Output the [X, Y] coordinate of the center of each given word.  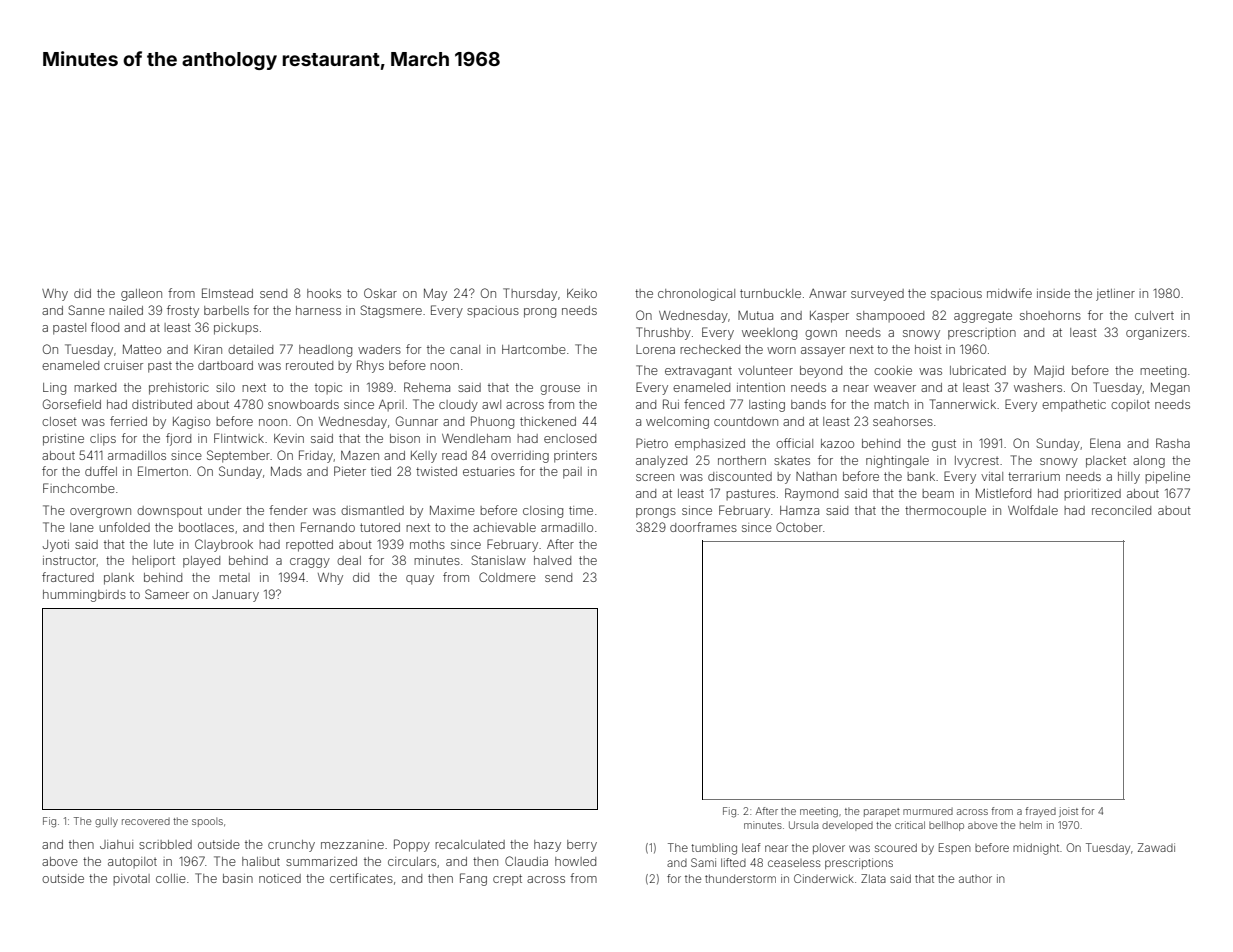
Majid [1049, 372]
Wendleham [476, 438]
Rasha [1173, 443]
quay [420, 580]
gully [106, 822]
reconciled [1121, 510]
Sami [703, 862]
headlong [325, 351]
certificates [361, 878]
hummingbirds [84, 596]
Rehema [427, 387]
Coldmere [507, 577]
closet [59, 421]
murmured [928, 811]
